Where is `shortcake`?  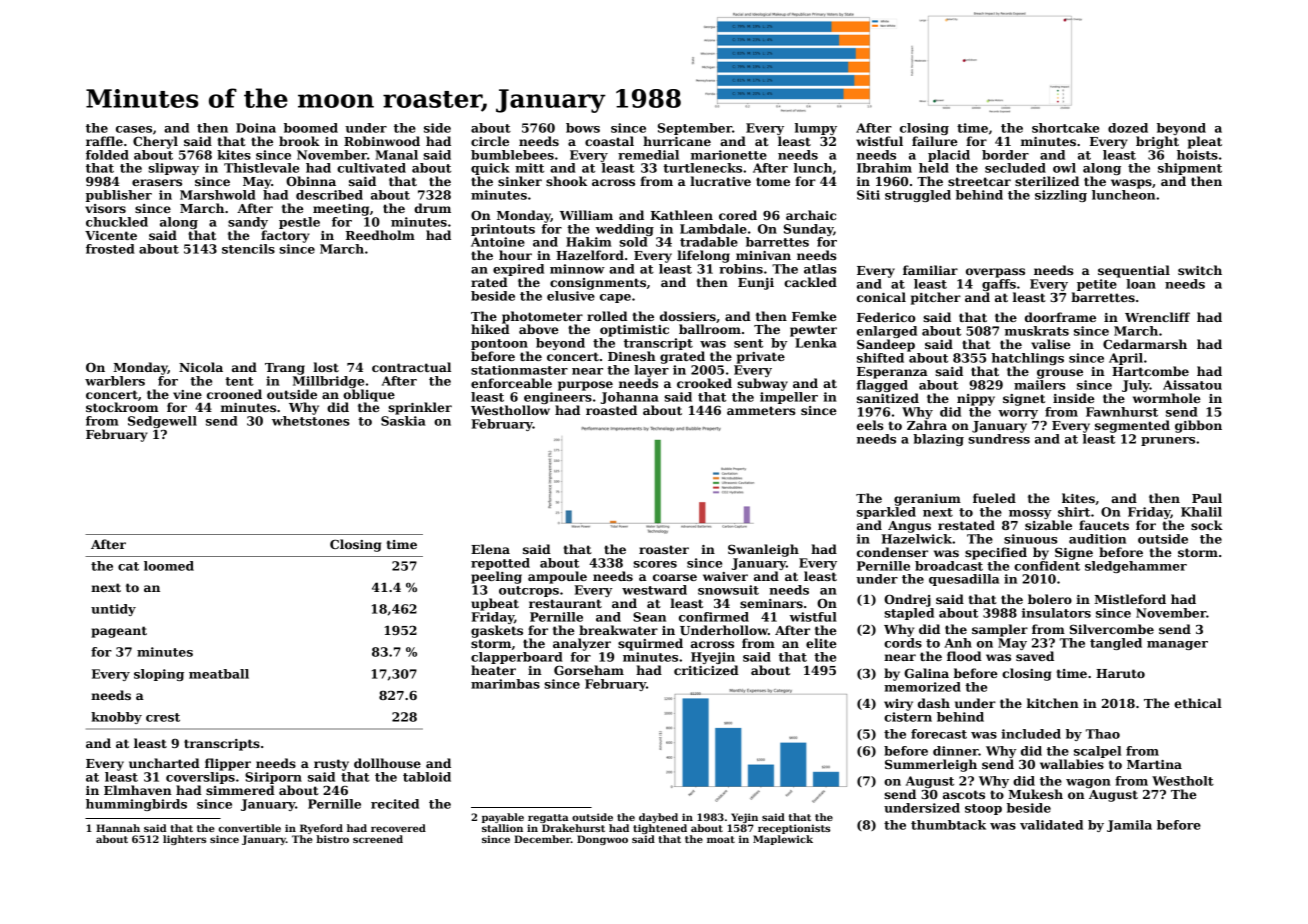
shortcake is located at coordinates (1065, 128).
